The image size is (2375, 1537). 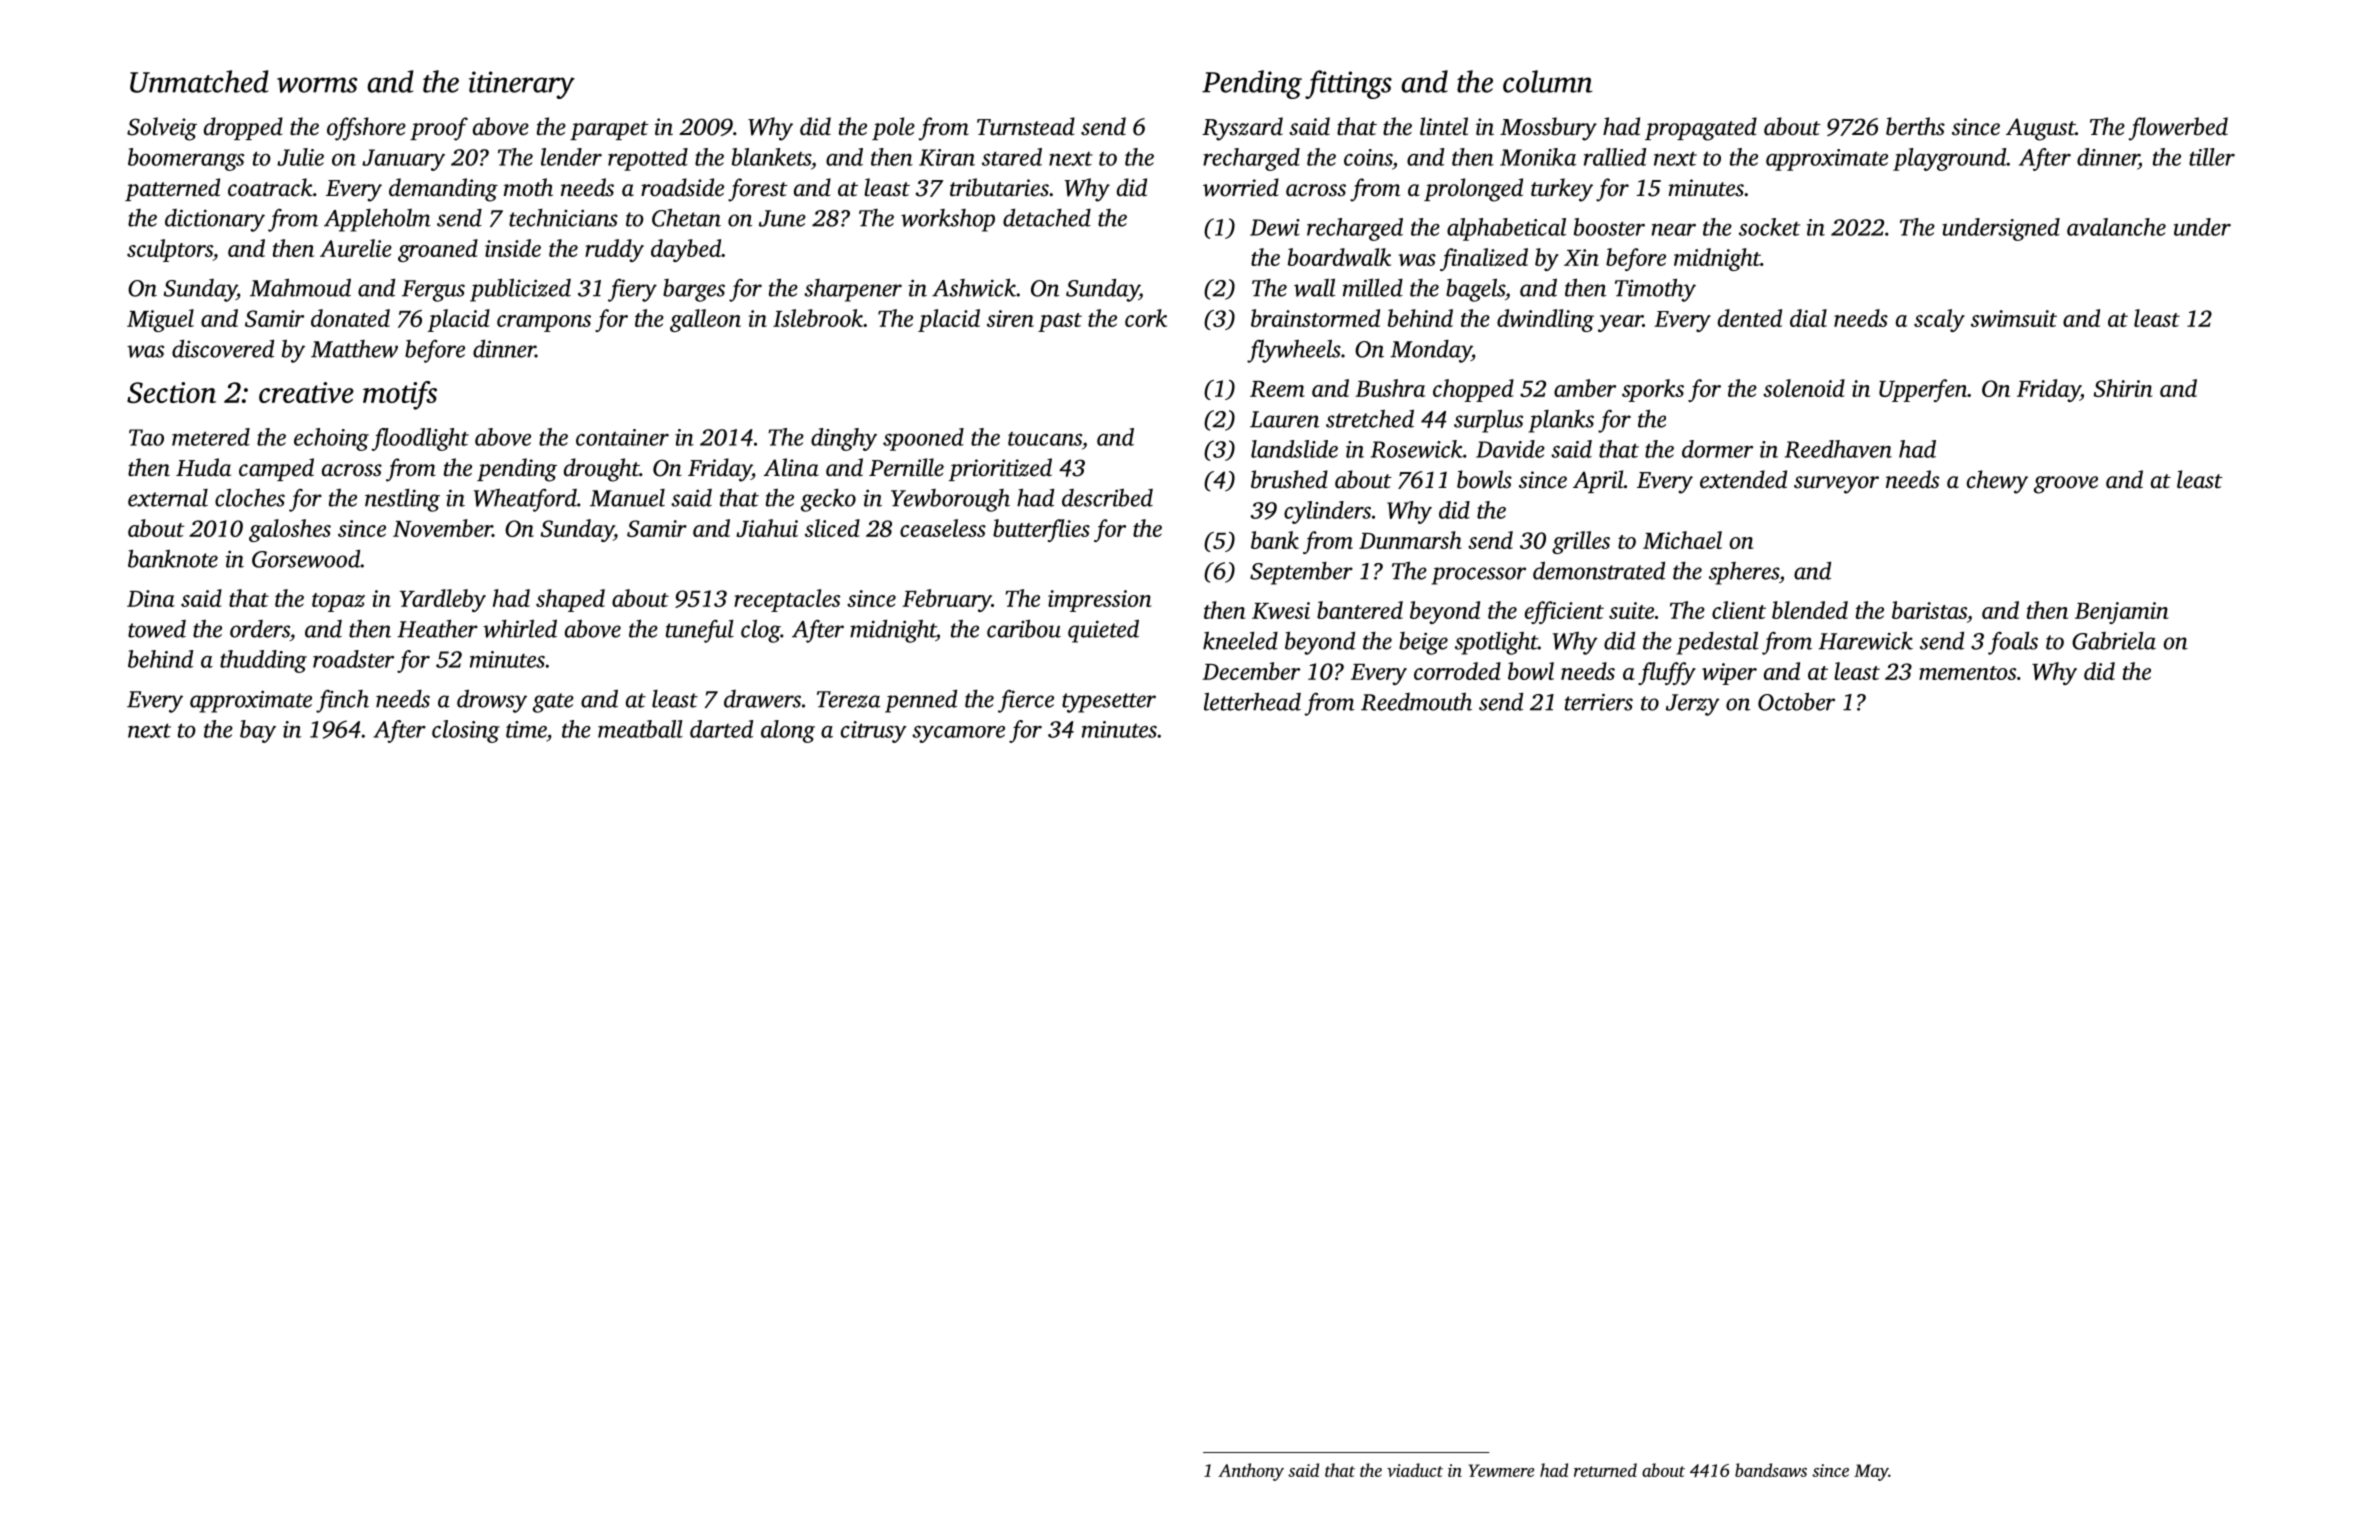 What do you see at coordinates (168, 498) in the screenshot?
I see `external` at bounding box center [168, 498].
